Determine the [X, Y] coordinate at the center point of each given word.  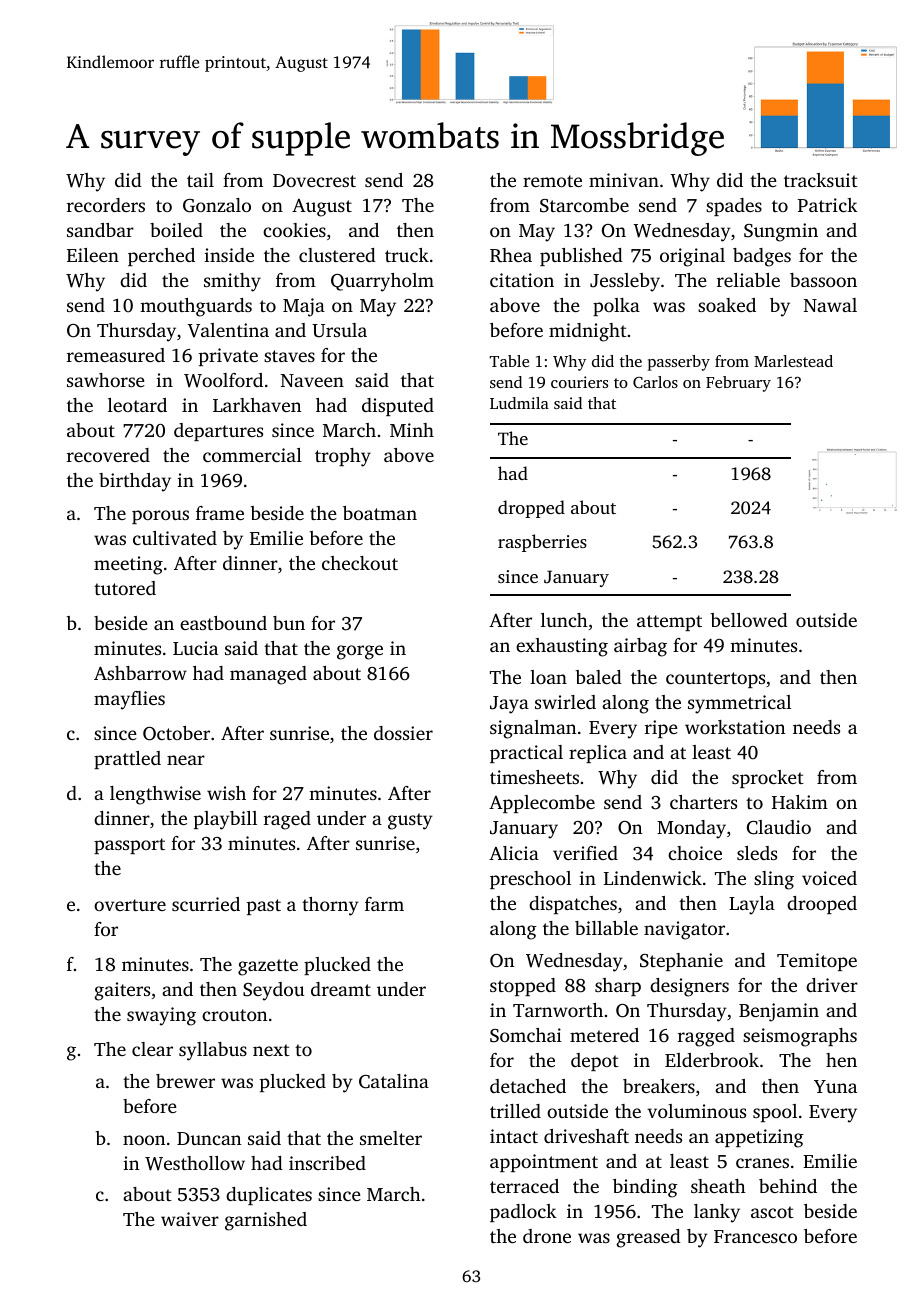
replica [598, 754]
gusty [410, 821]
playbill [225, 820]
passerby [679, 363]
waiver [190, 1219]
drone [547, 1236]
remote [552, 181]
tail [200, 180]
